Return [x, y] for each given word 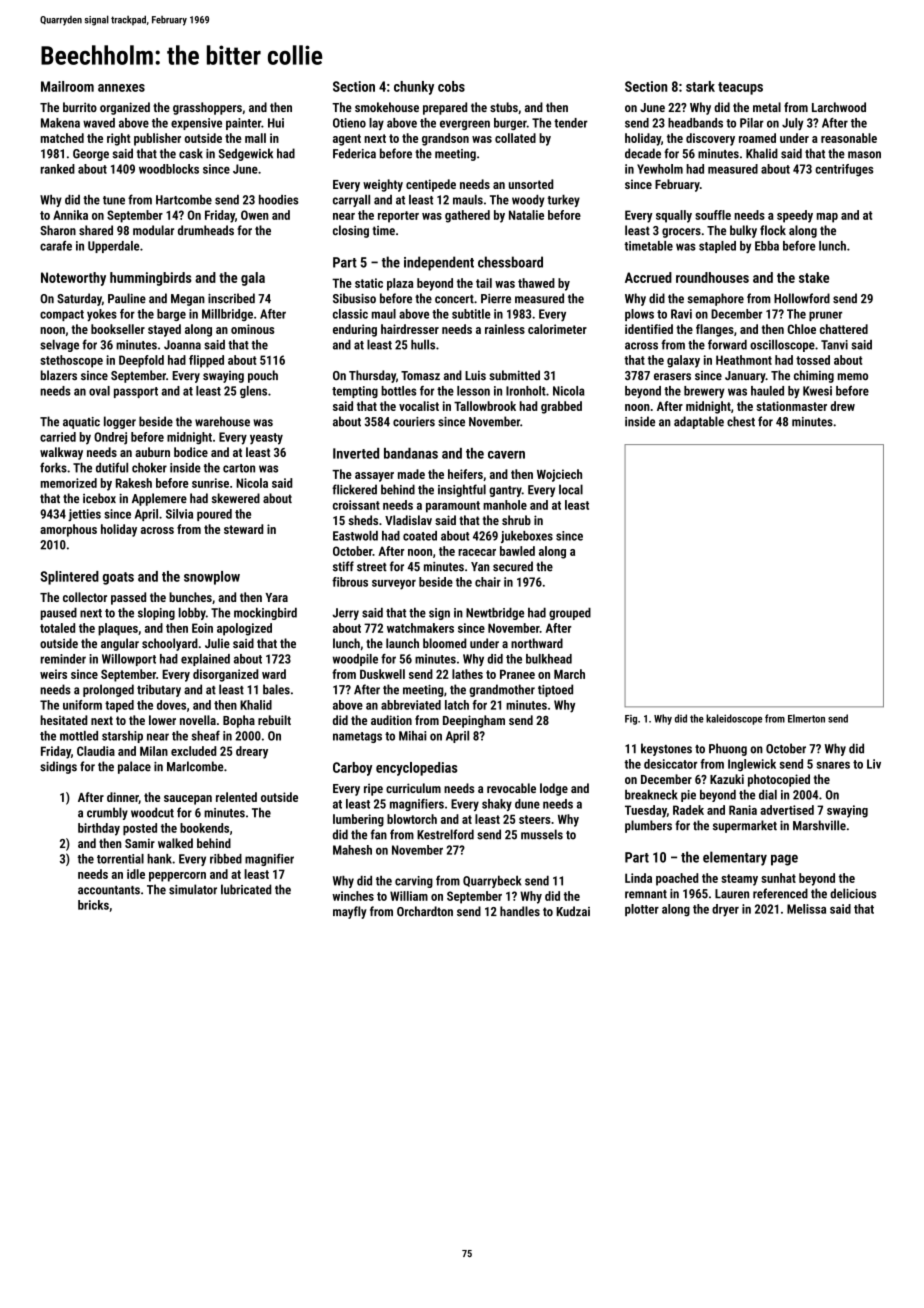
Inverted [356, 453]
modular [153, 230]
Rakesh [134, 483]
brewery [704, 392]
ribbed [226, 859]
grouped [570, 614]
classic [350, 314]
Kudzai [573, 911]
